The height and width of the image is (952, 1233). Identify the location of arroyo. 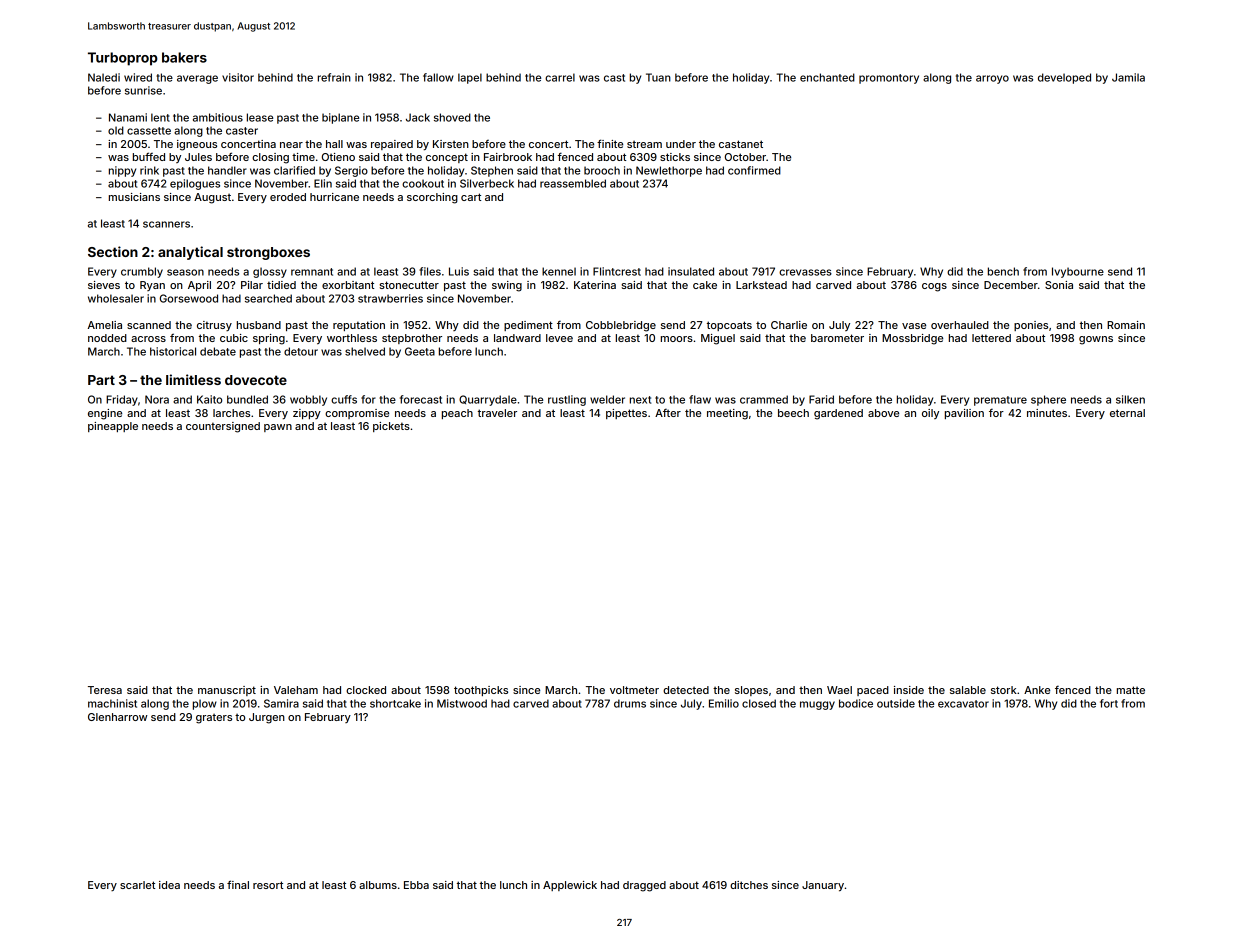
(992, 79).
